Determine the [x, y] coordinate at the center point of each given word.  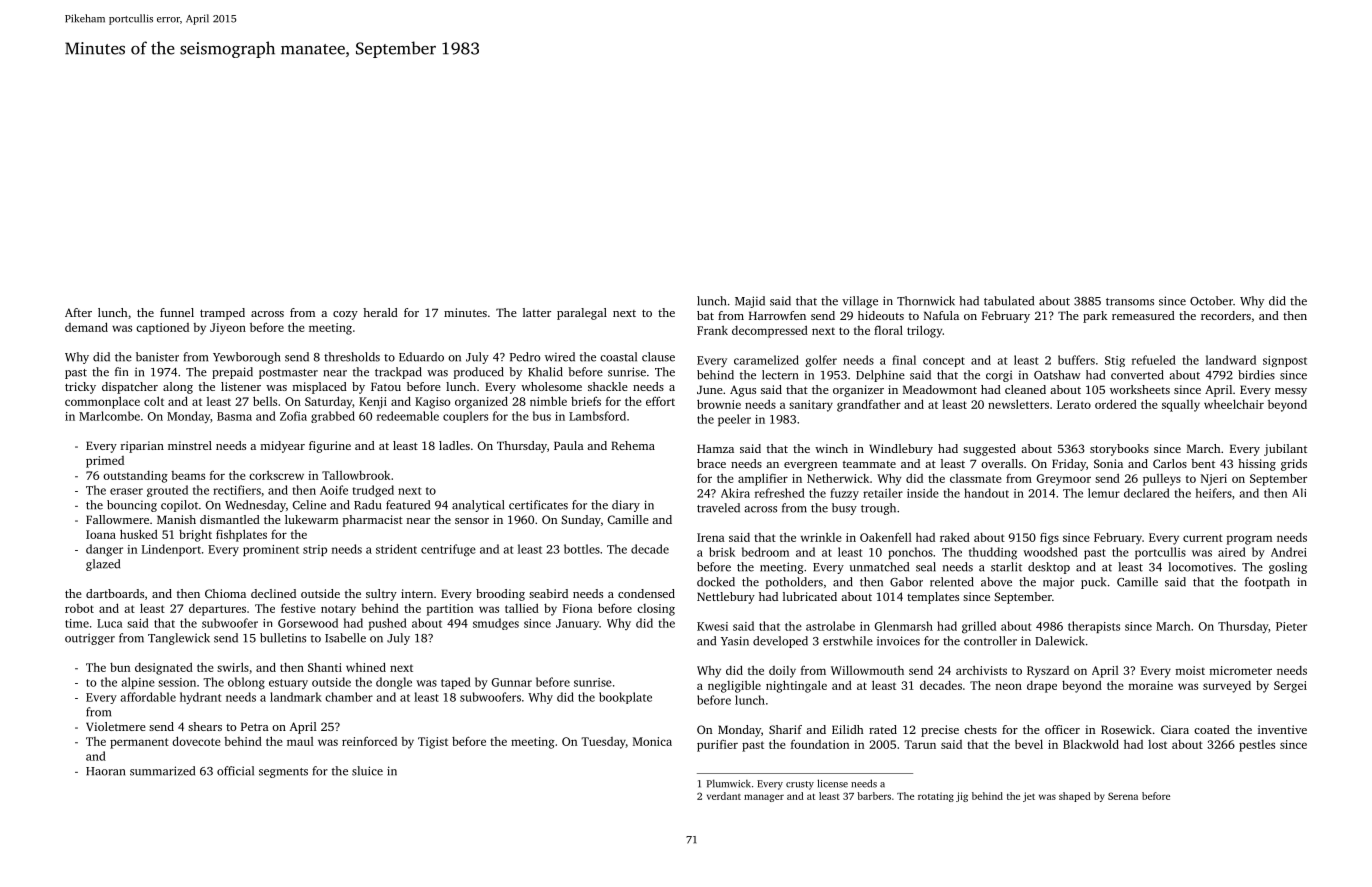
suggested [989, 450]
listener [241, 386]
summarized [162, 771]
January [577, 624]
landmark [296, 697]
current [1203, 538]
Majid [750, 302]
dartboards [115, 593]
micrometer [1241, 670]
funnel [177, 312]
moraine [1151, 685]
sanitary [811, 406]
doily [782, 672]
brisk [722, 552]
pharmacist [373, 521]
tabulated [1009, 301]
